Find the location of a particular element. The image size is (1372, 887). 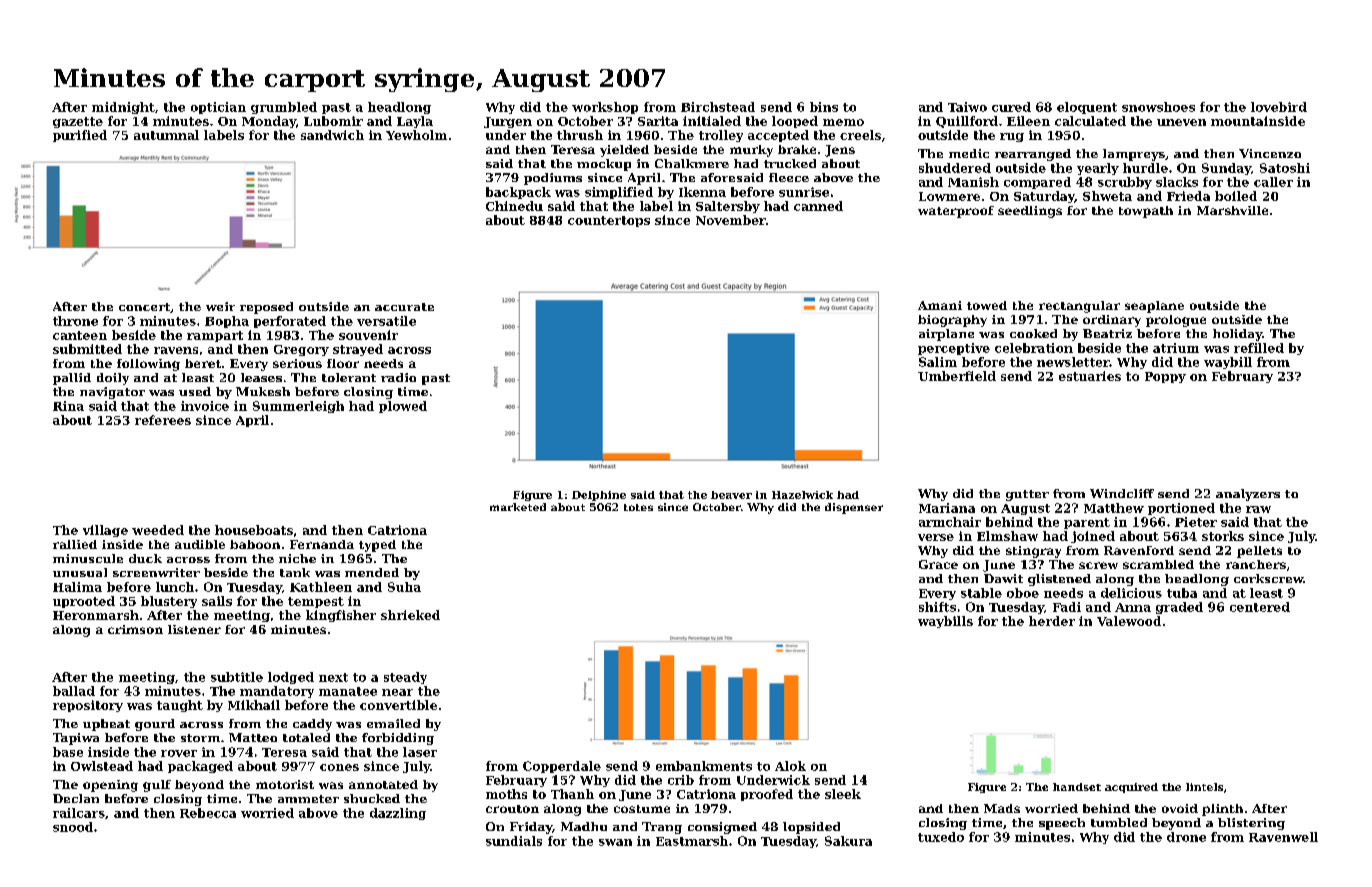

Jurgen is located at coordinates (508, 122).
